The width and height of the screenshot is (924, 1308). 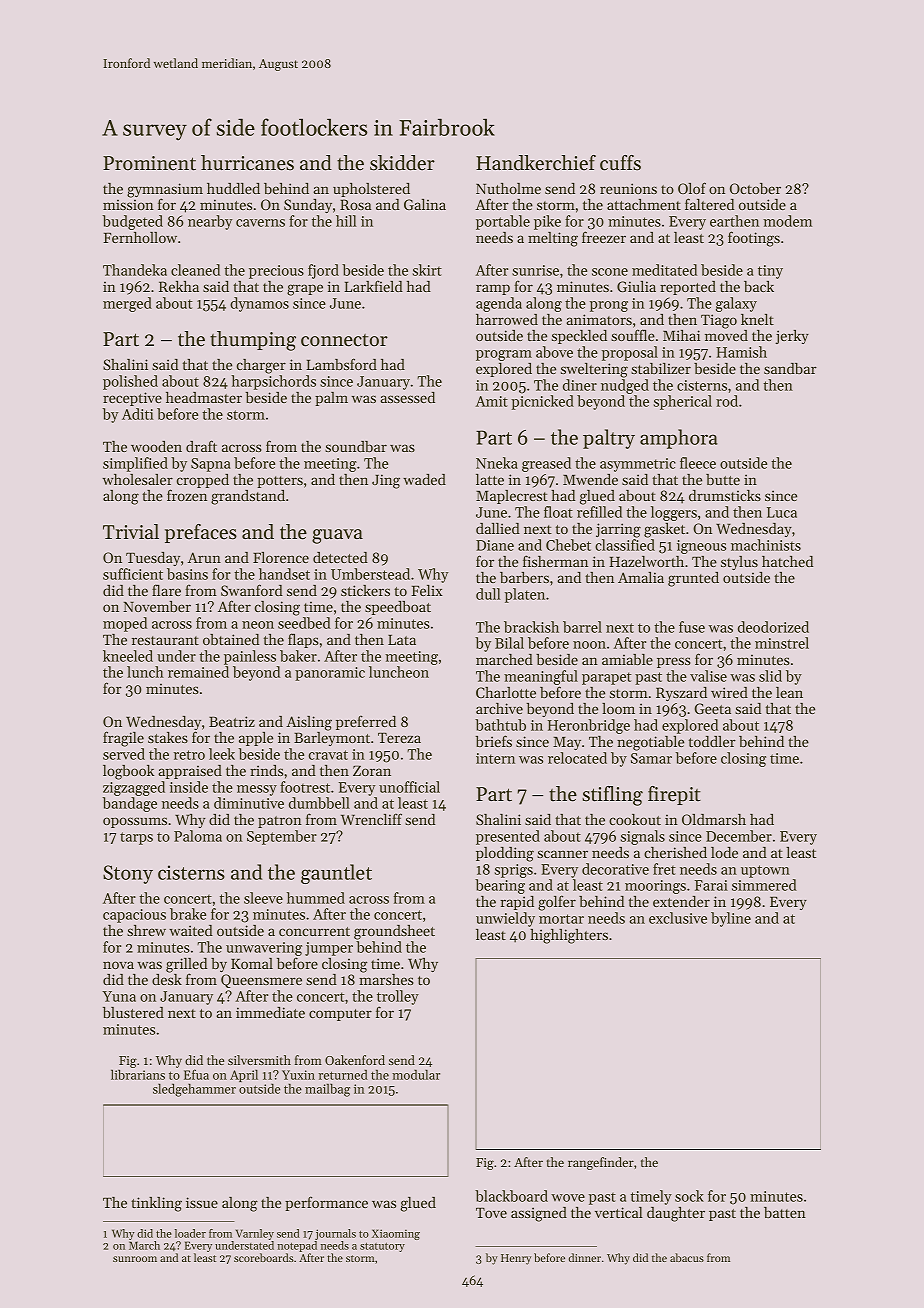 I want to click on intern, so click(x=495, y=758).
